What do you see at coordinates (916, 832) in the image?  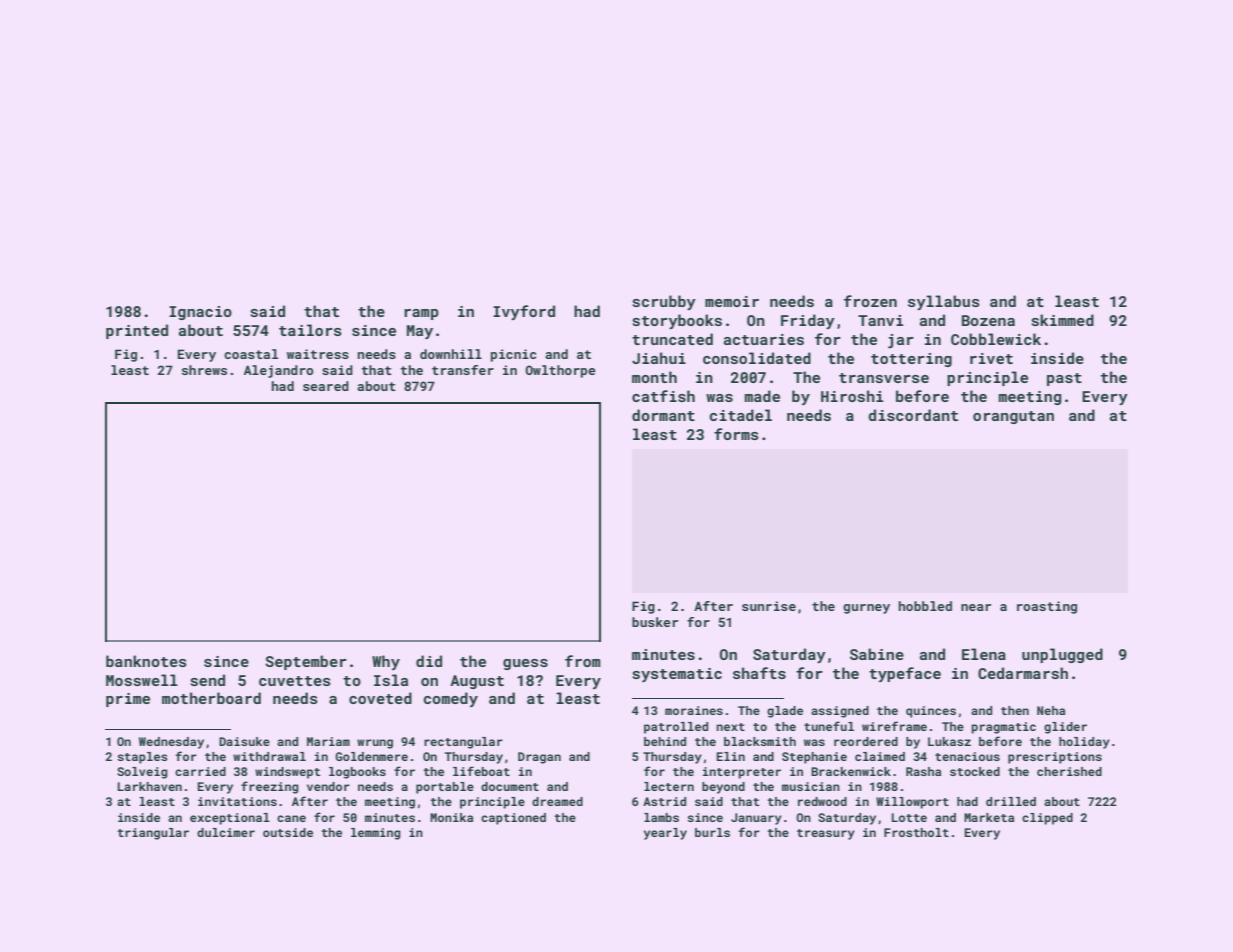 I see `Frostholt` at bounding box center [916, 832].
